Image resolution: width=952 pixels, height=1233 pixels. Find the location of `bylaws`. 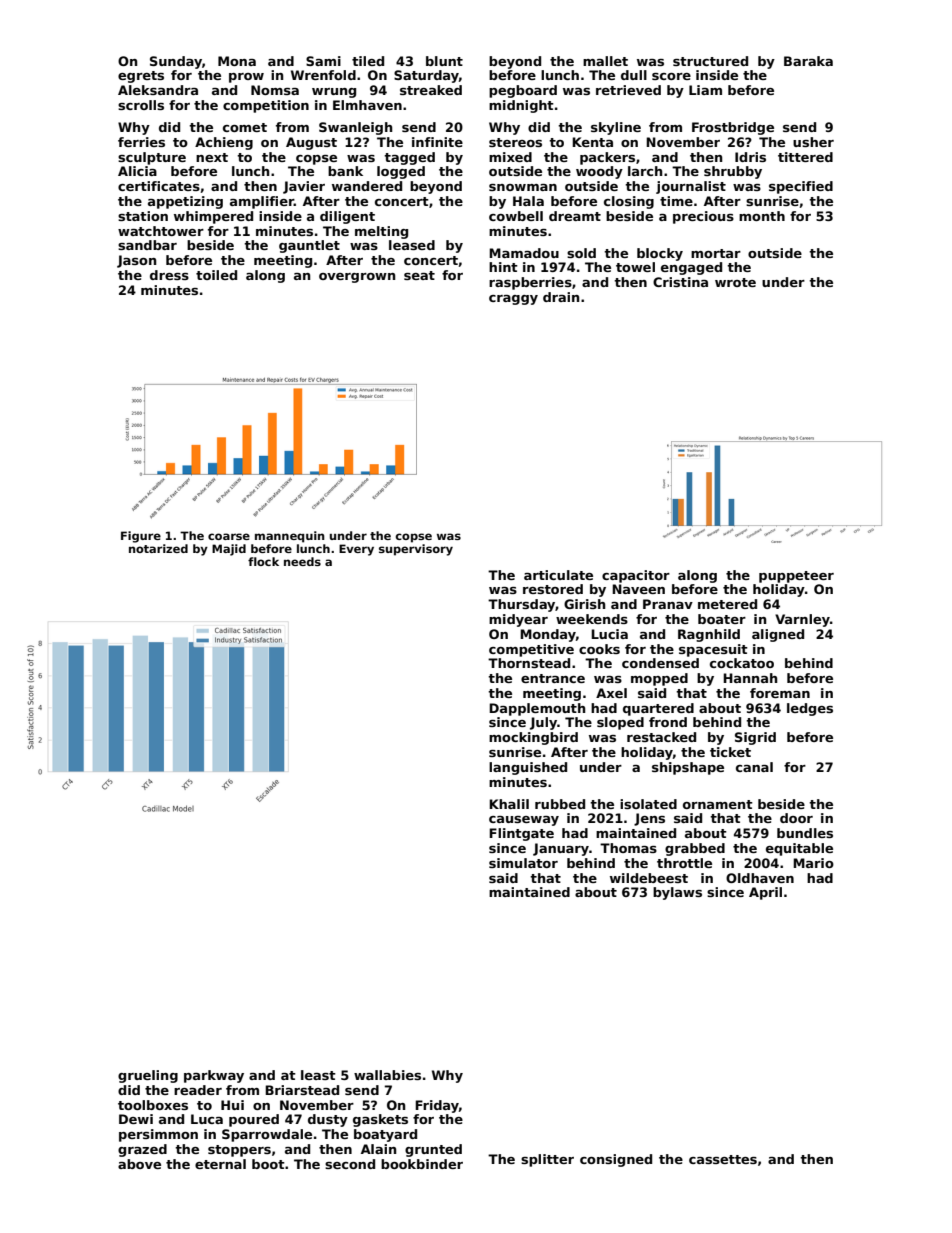

bylaws is located at coordinates (677, 893).
